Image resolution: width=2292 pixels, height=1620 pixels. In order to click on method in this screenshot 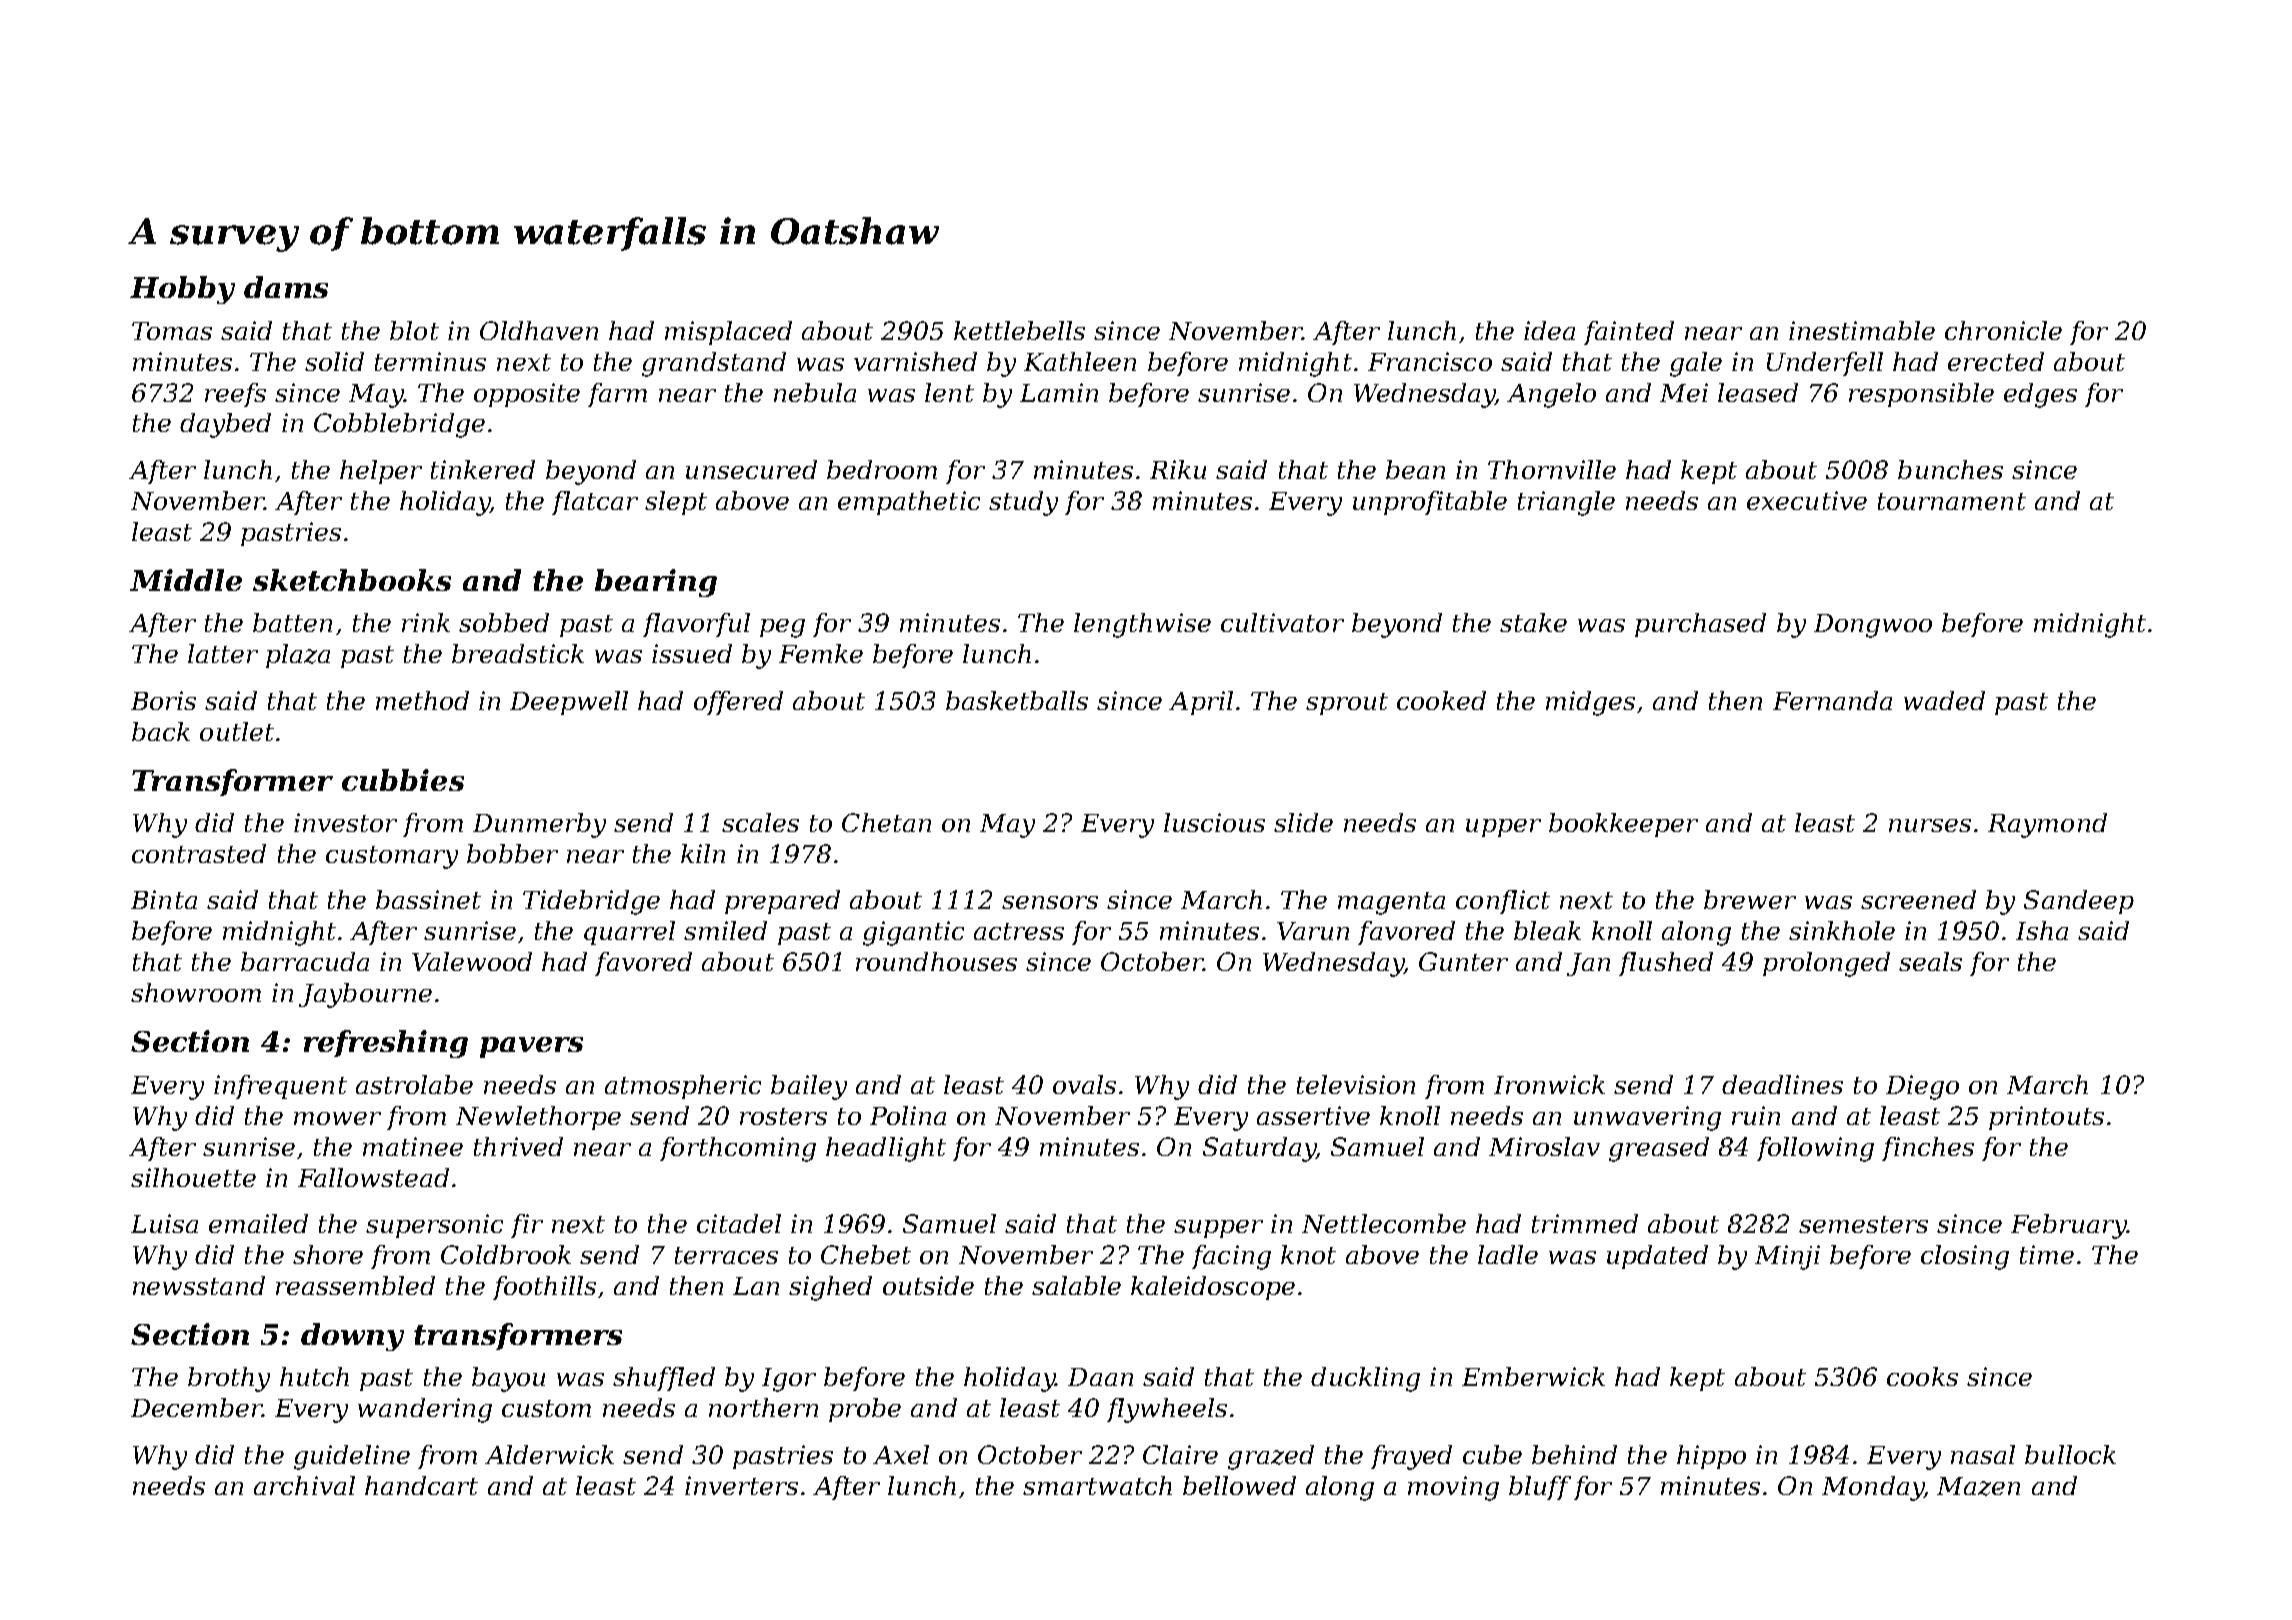, I will do `click(422, 700)`.
